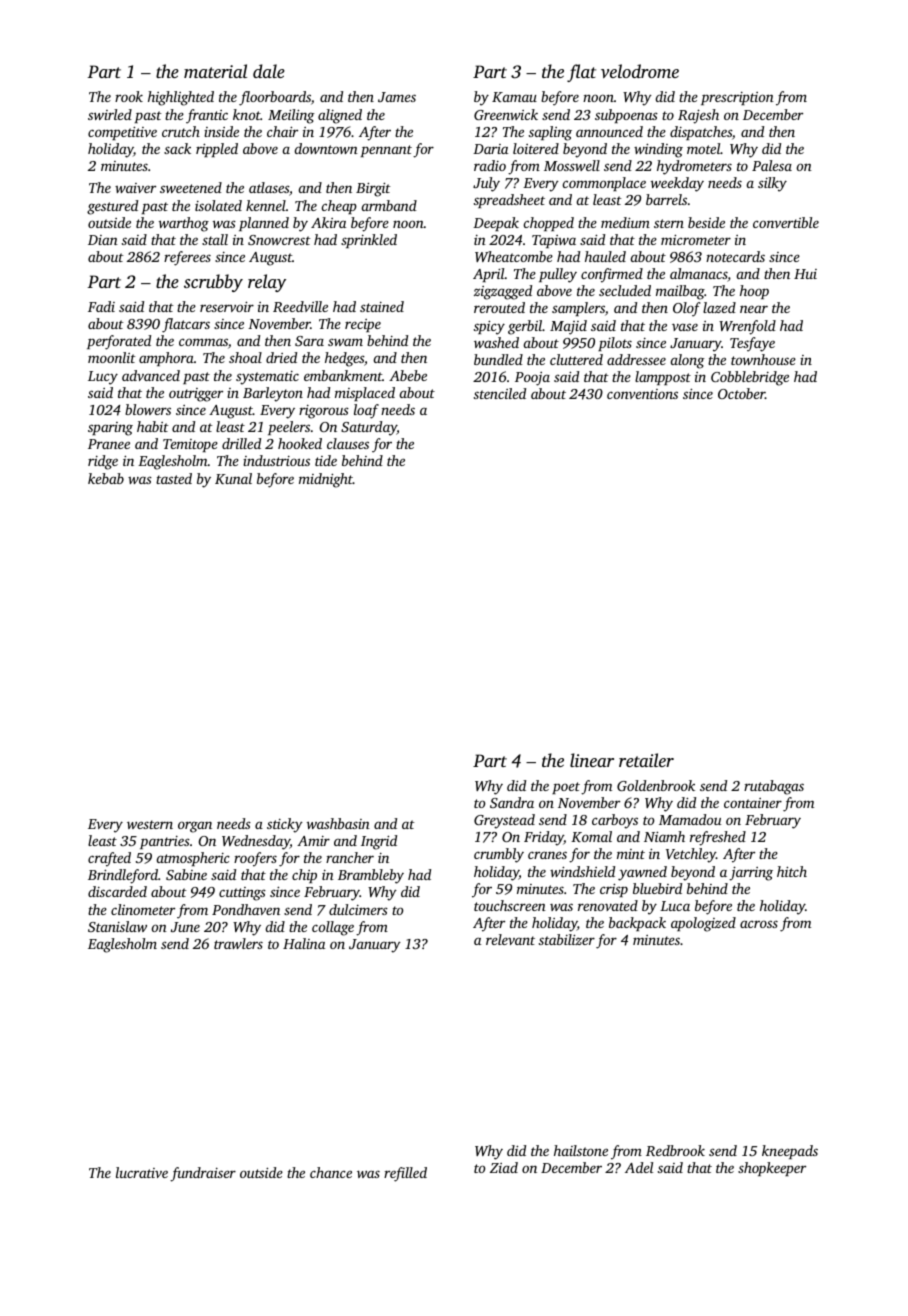 The height and width of the screenshot is (1316, 908). Describe the element at coordinates (514, 97) in the screenshot. I see `Kamau` at that location.
